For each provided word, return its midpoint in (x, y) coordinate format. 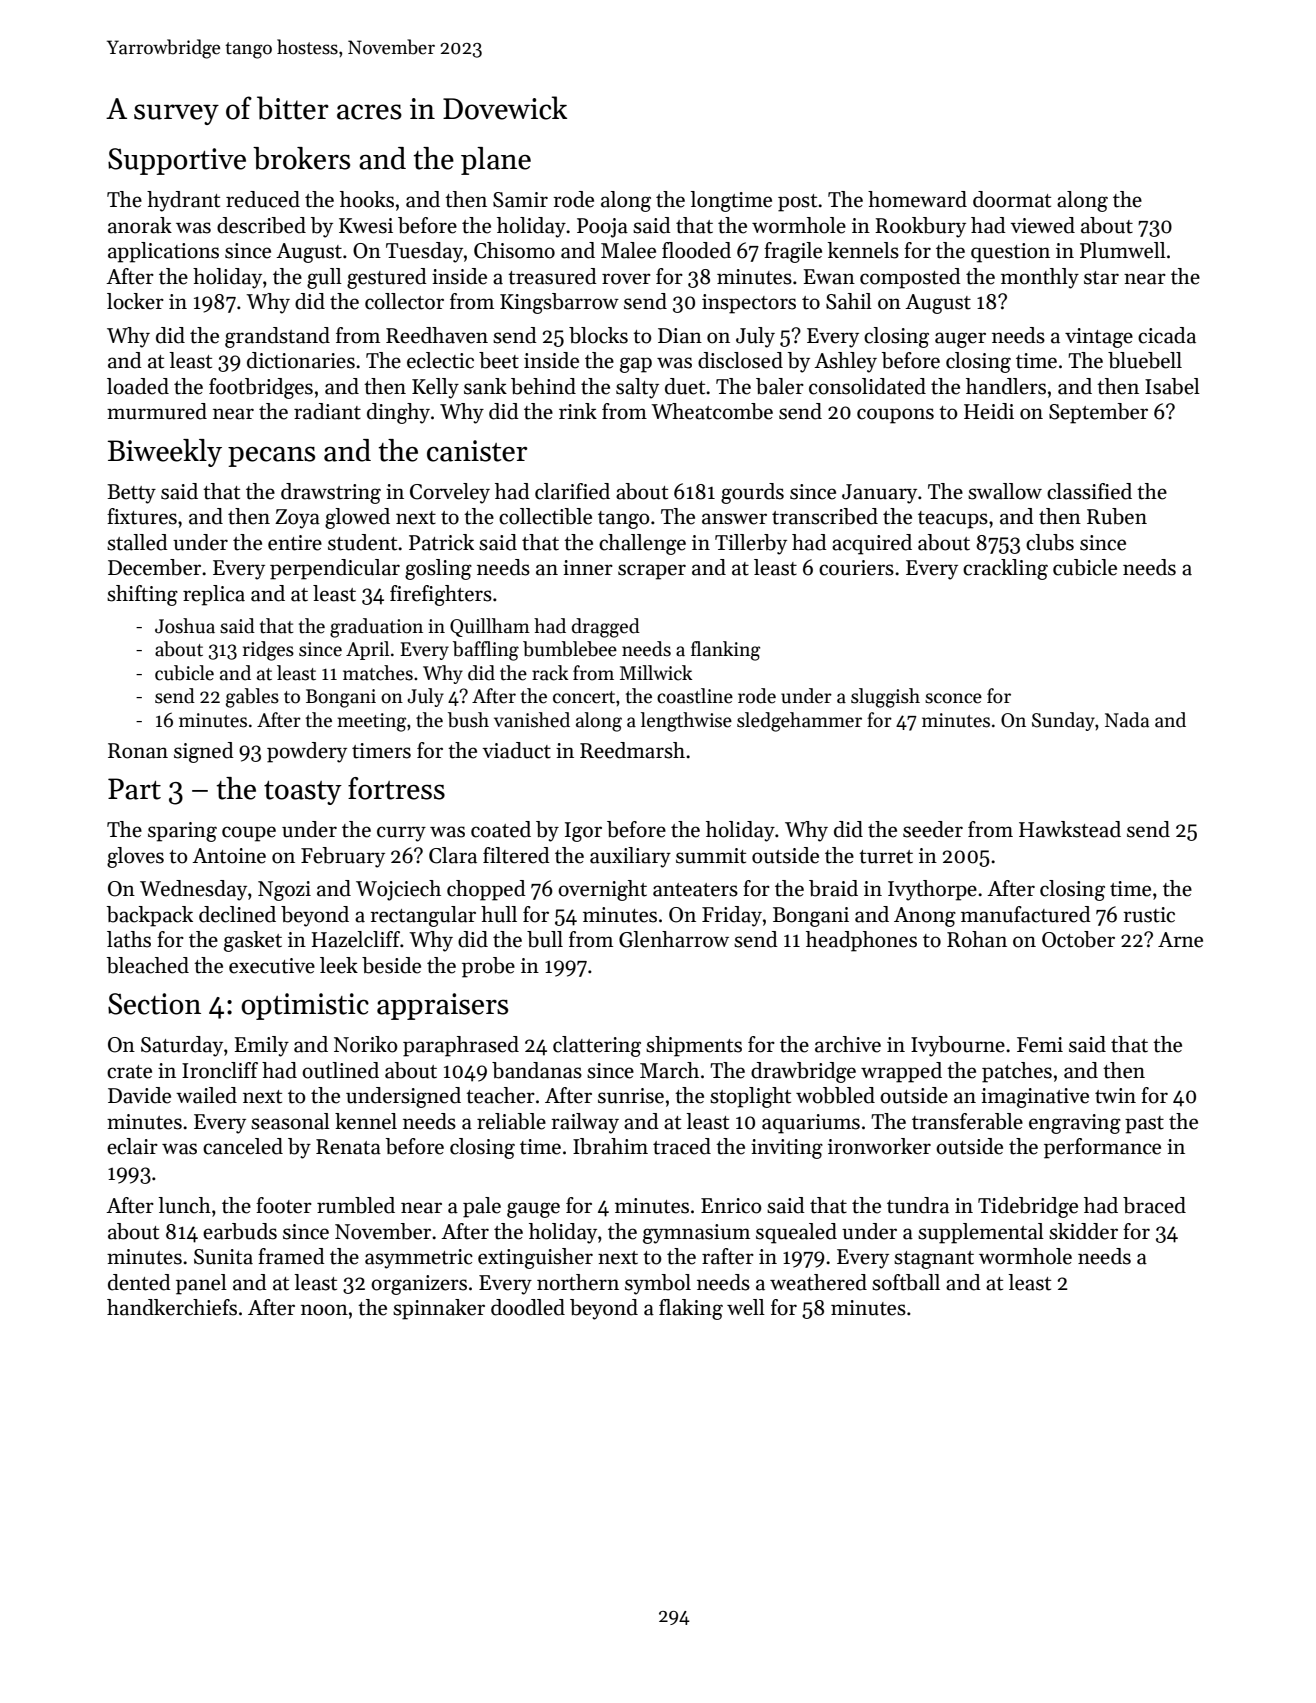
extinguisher (535, 1258)
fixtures (142, 516)
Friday (732, 916)
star (1101, 278)
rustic (1149, 915)
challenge (642, 544)
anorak (140, 225)
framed (291, 1256)
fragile (793, 252)
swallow (1005, 491)
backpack (150, 916)
